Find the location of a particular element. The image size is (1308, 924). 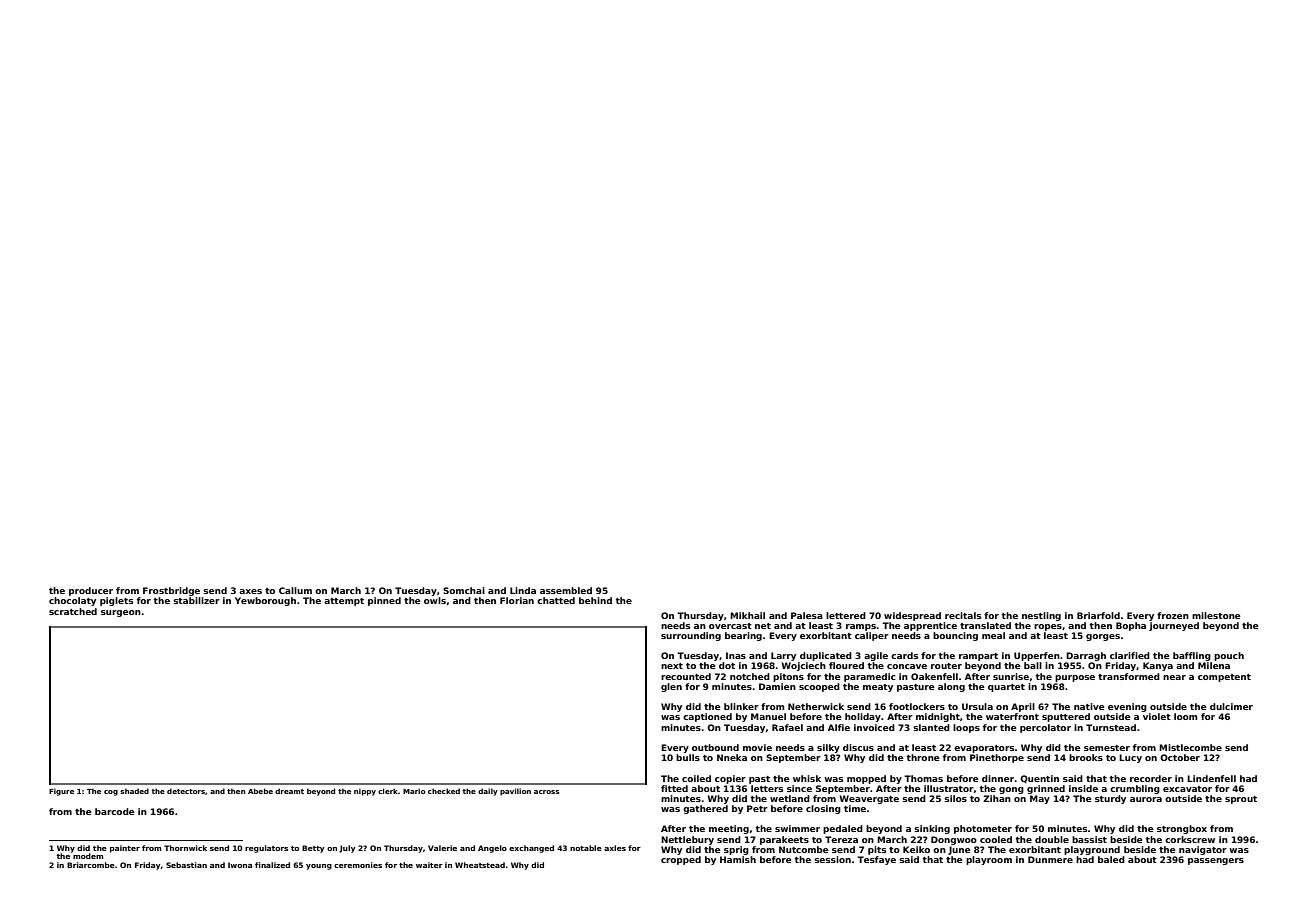

fitted is located at coordinates (674, 788).
